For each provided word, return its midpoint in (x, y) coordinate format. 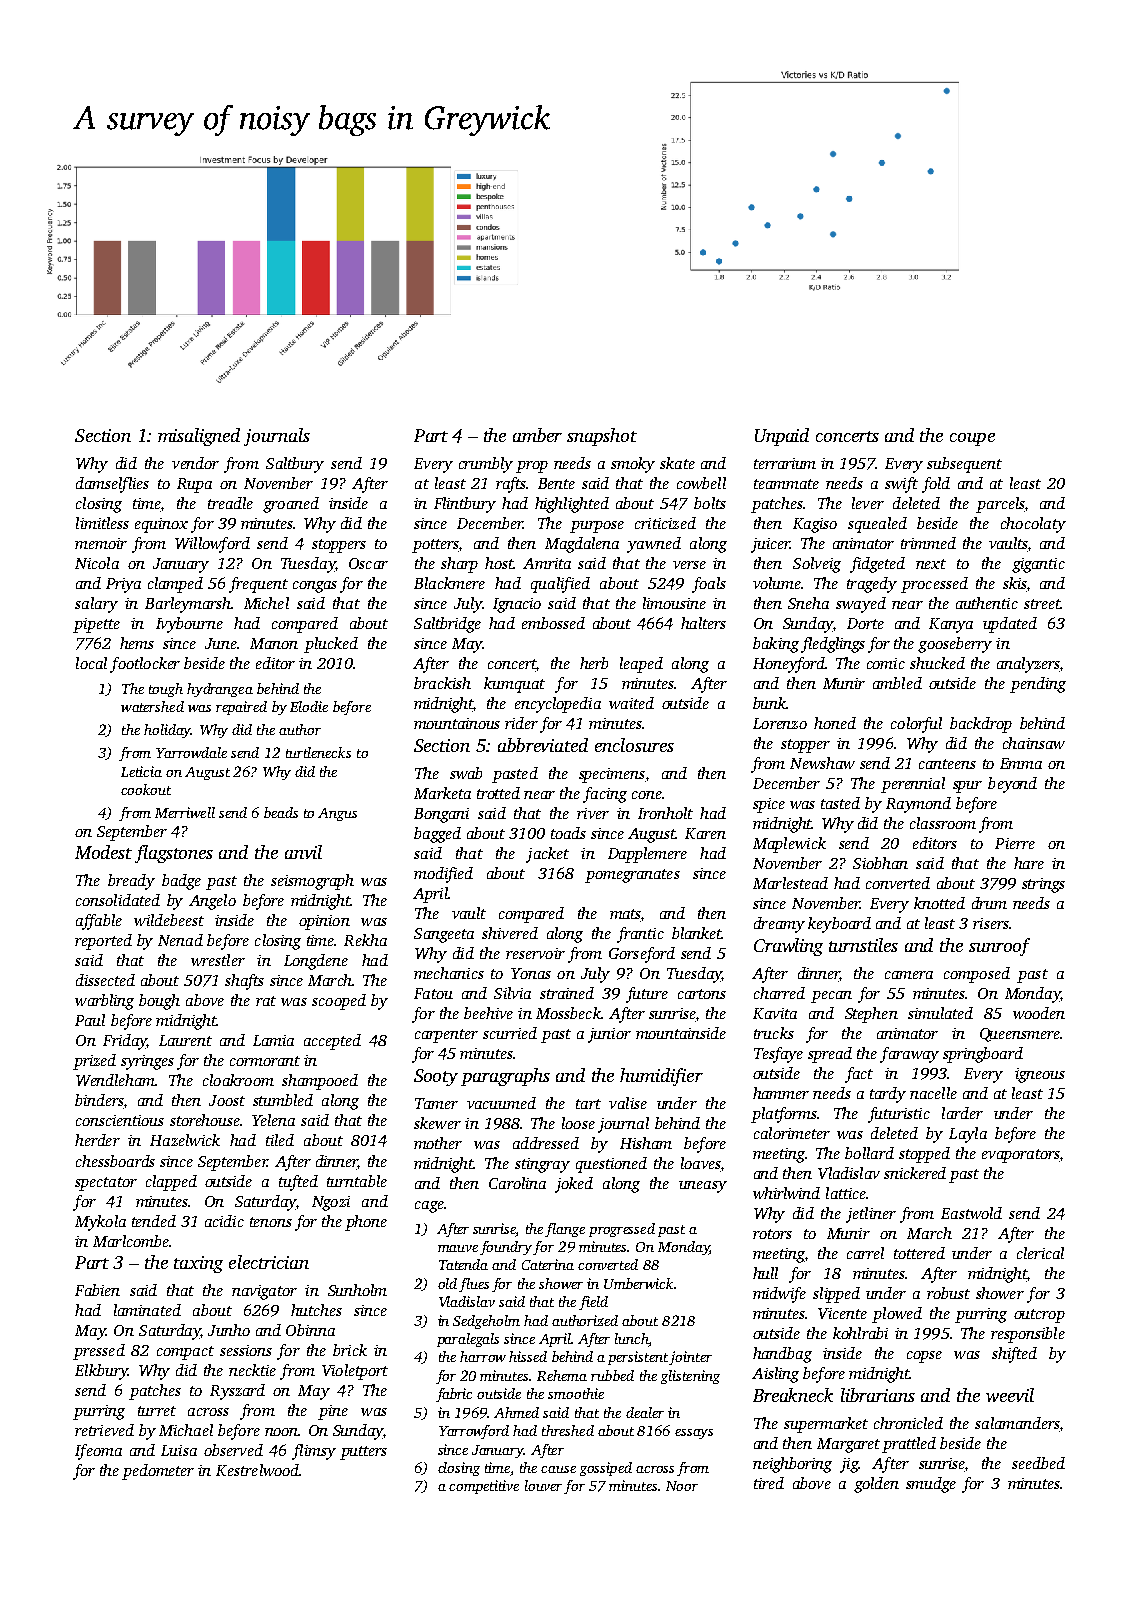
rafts (511, 485)
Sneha (808, 603)
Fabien (97, 1290)
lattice (846, 1193)
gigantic (1038, 565)
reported (103, 942)
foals (709, 585)
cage (429, 1207)
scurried (510, 1033)
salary (96, 605)
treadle (230, 503)
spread (830, 1055)
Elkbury (101, 1372)
